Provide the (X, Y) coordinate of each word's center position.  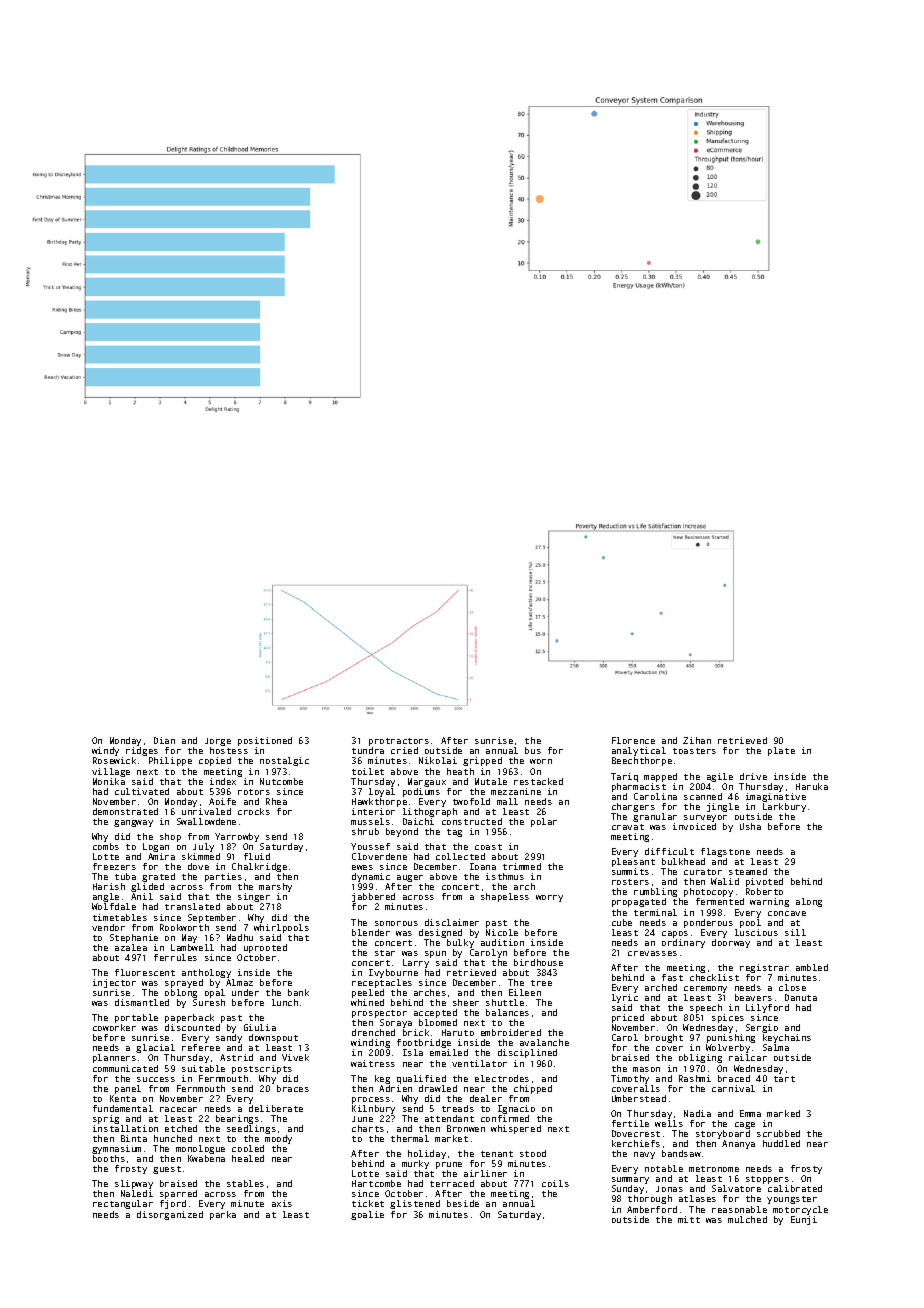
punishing (731, 1038)
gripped (482, 761)
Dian (164, 740)
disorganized (170, 1215)
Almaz (239, 982)
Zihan (697, 740)
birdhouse (538, 962)
